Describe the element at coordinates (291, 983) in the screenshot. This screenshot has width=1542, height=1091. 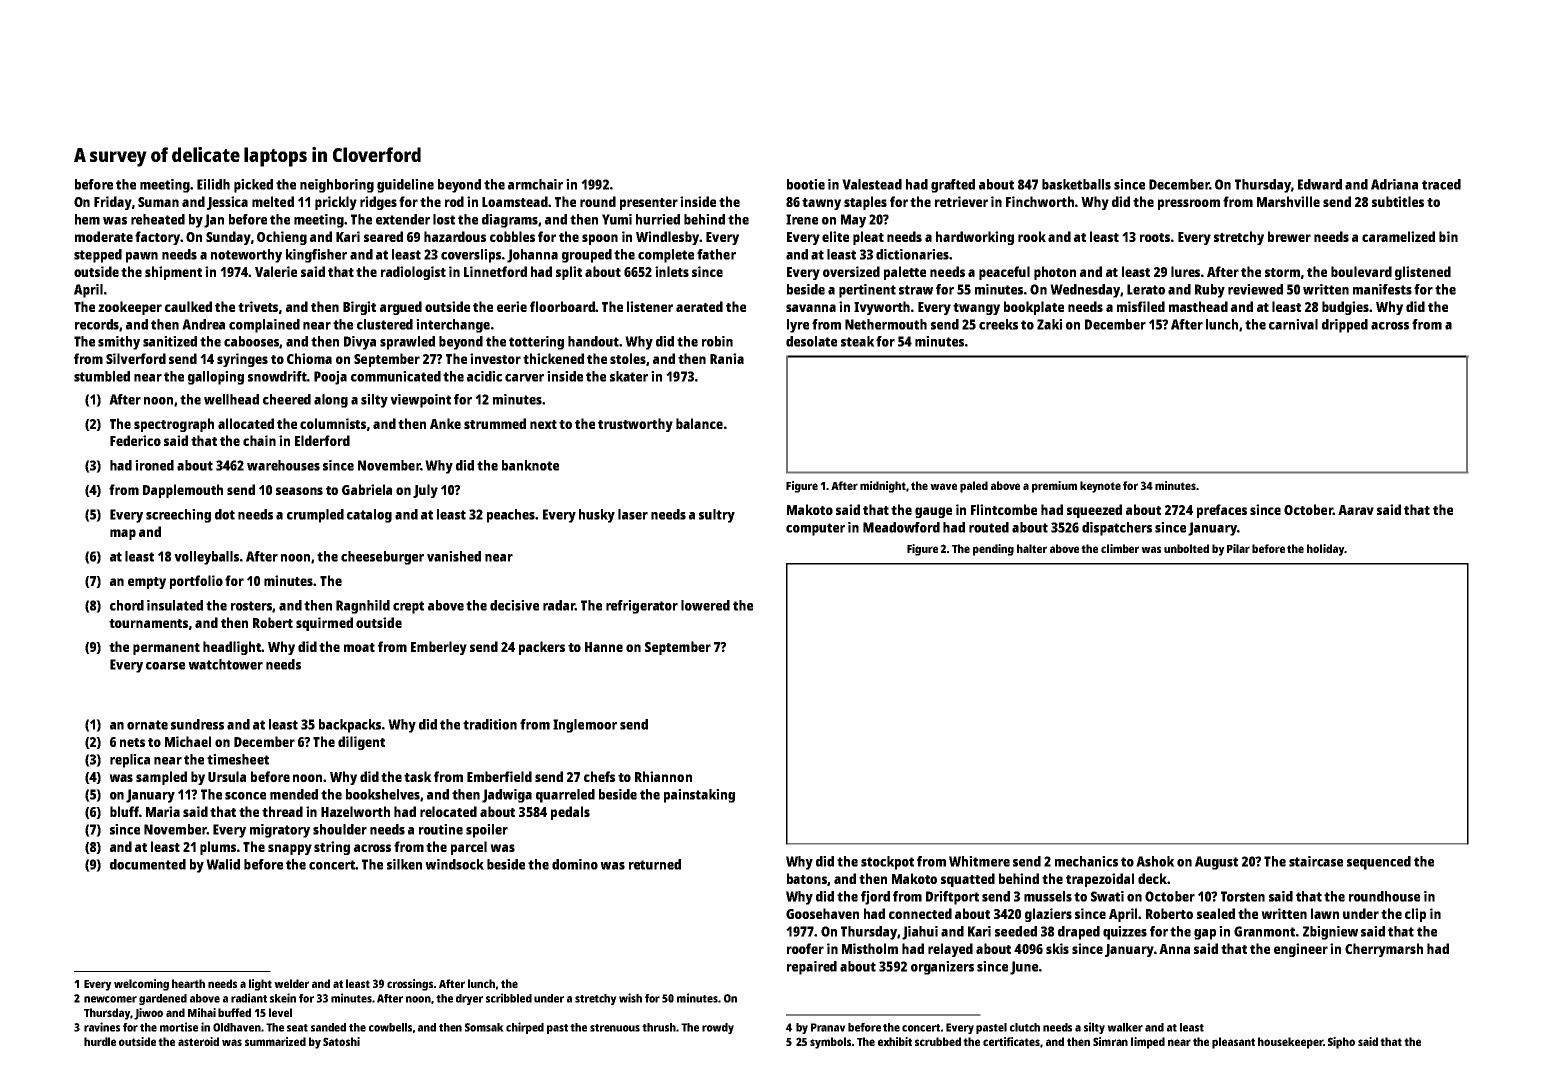
I see `welder` at that location.
